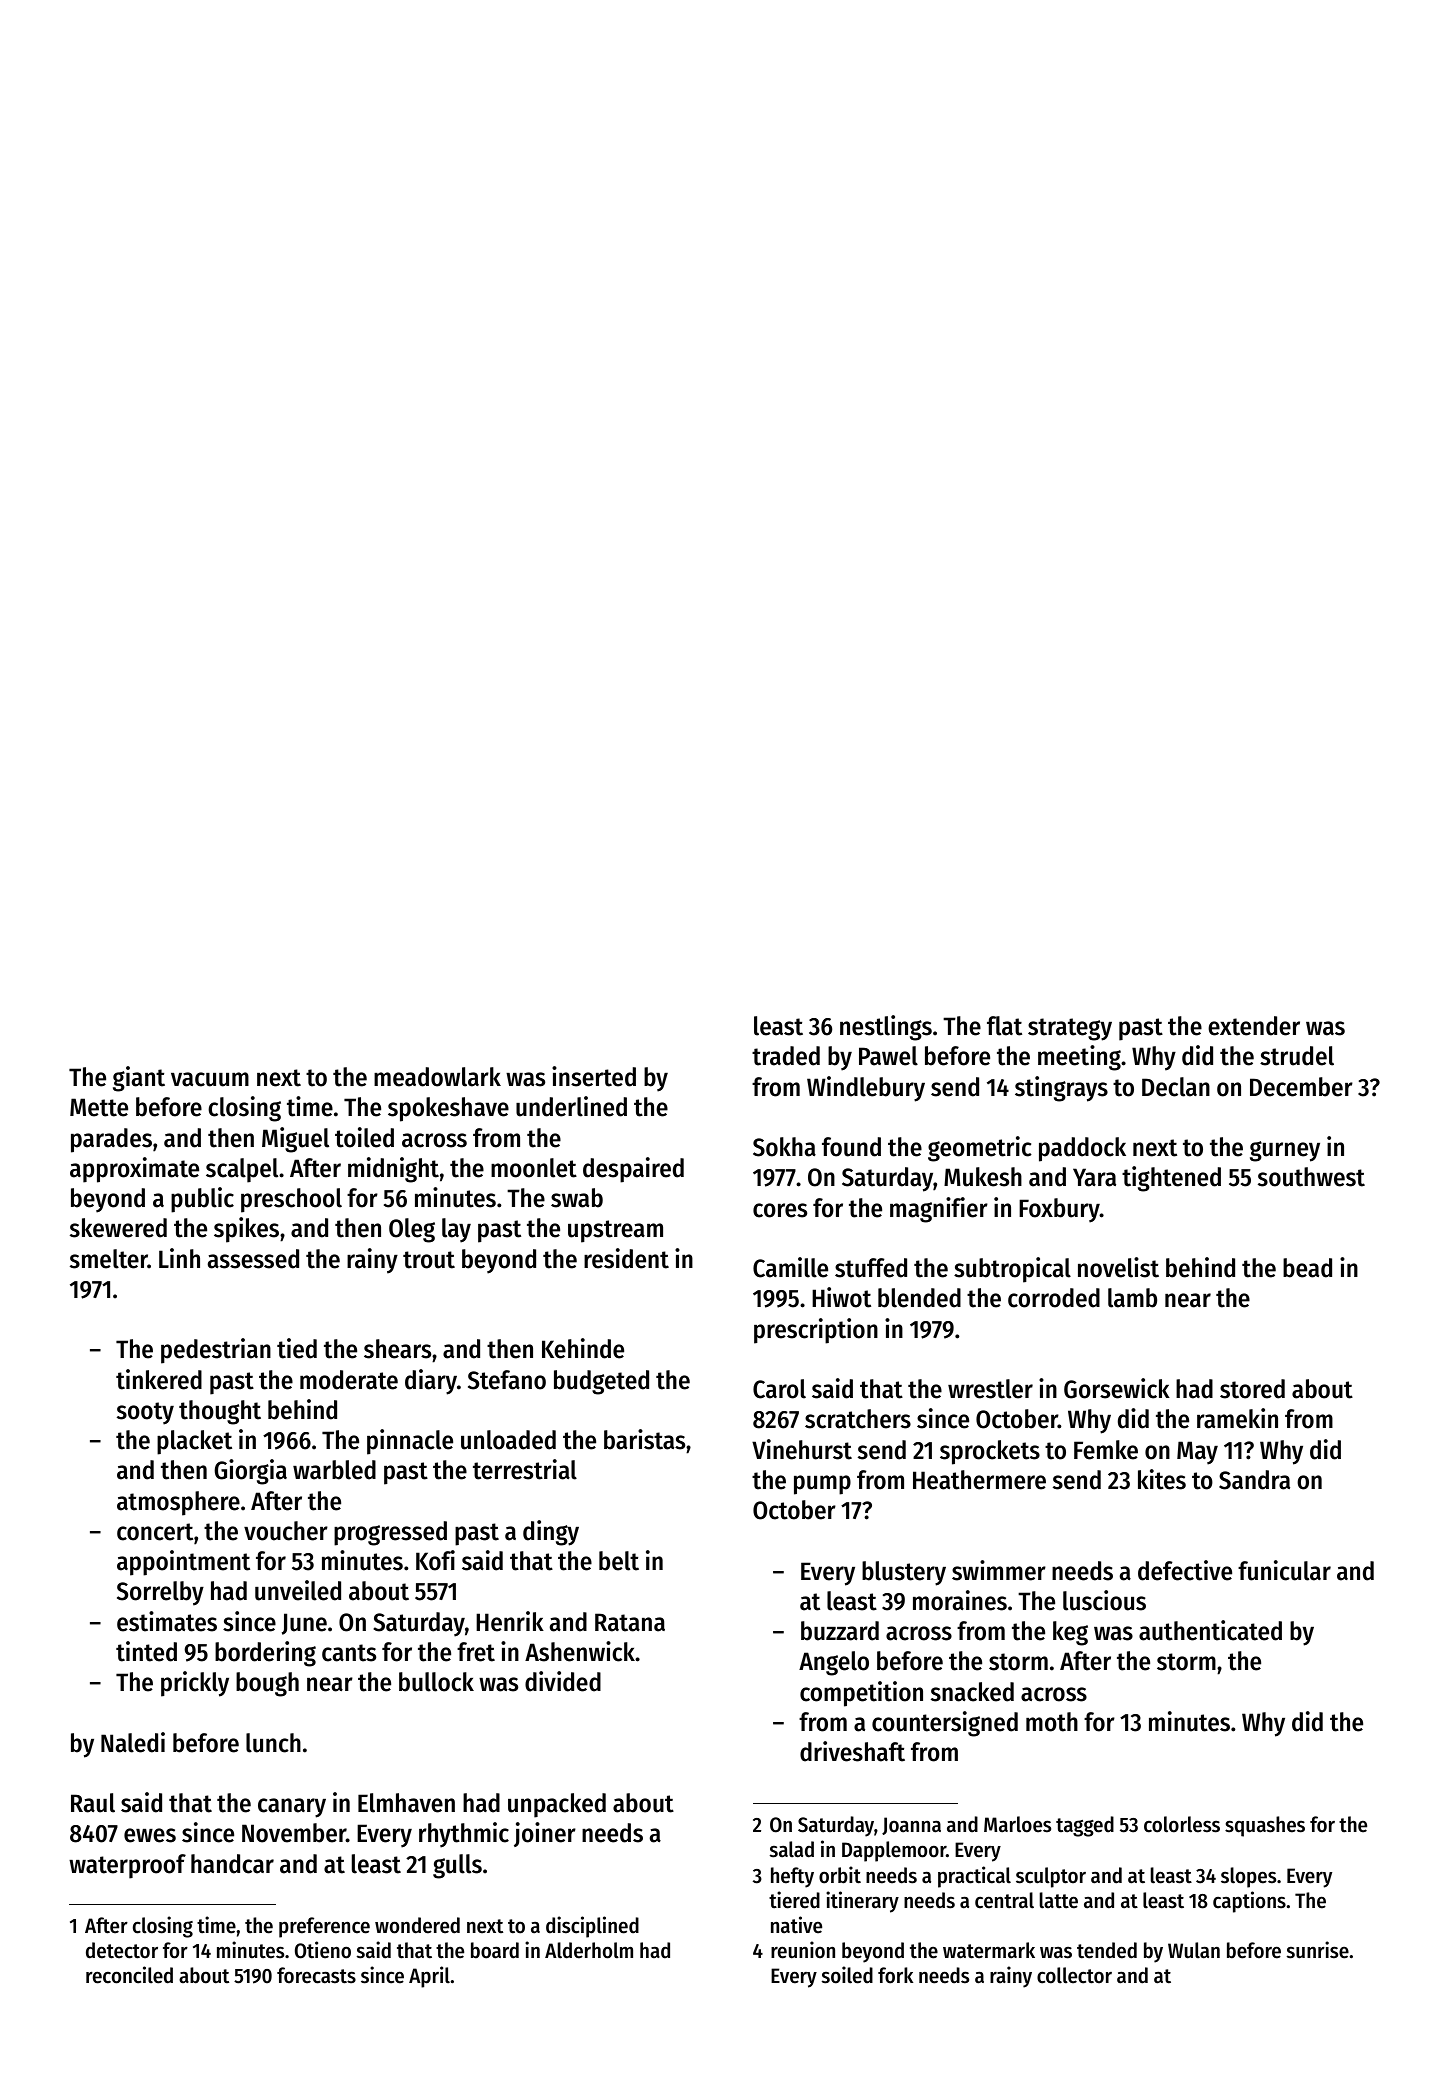 This screenshot has width=1450, height=2100. What do you see at coordinates (840, 1875) in the screenshot?
I see `orbit` at bounding box center [840, 1875].
